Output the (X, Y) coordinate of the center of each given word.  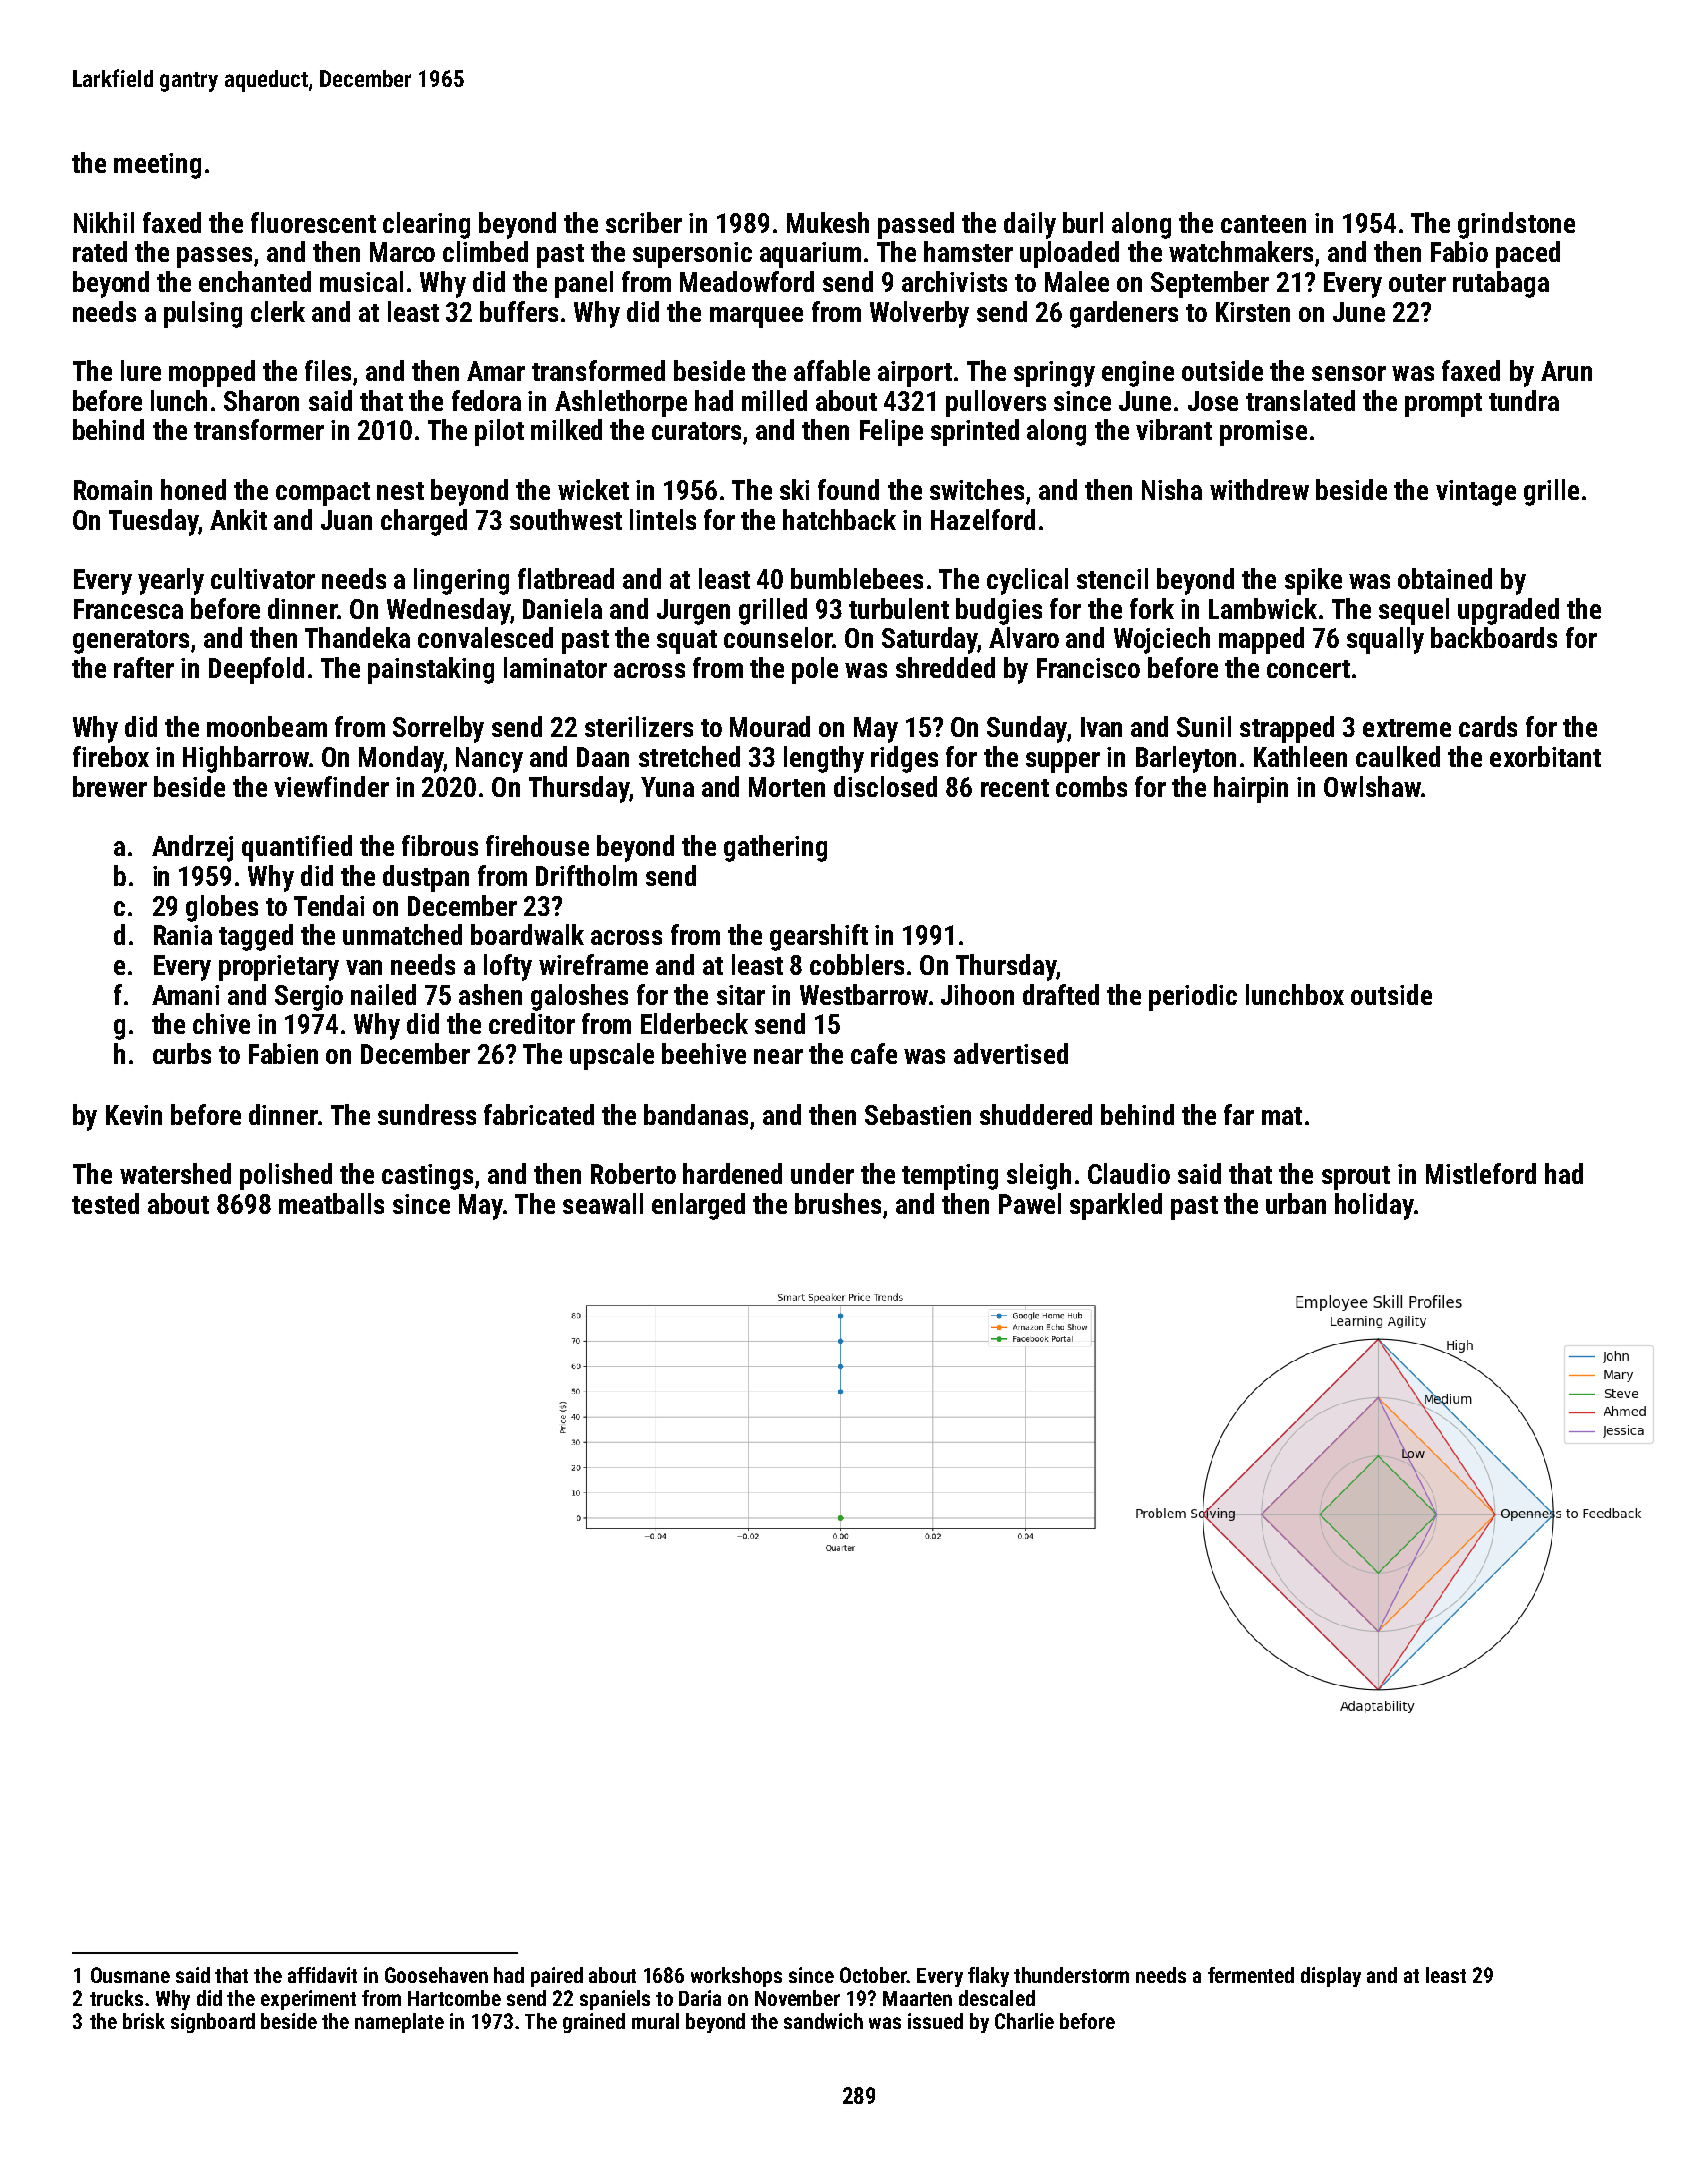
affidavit (322, 1975)
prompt (1443, 405)
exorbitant (1545, 756)
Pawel (1030, 1203)
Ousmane (130, 1975)
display (1331, 1977)
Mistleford (1481, 1173)
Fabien (283, 1053)
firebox (111, 756)
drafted (1061, 994)
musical (361, 281)
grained (594, 2023)
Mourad (770, 726)
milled (774, 400)
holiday (1374, 1206)
